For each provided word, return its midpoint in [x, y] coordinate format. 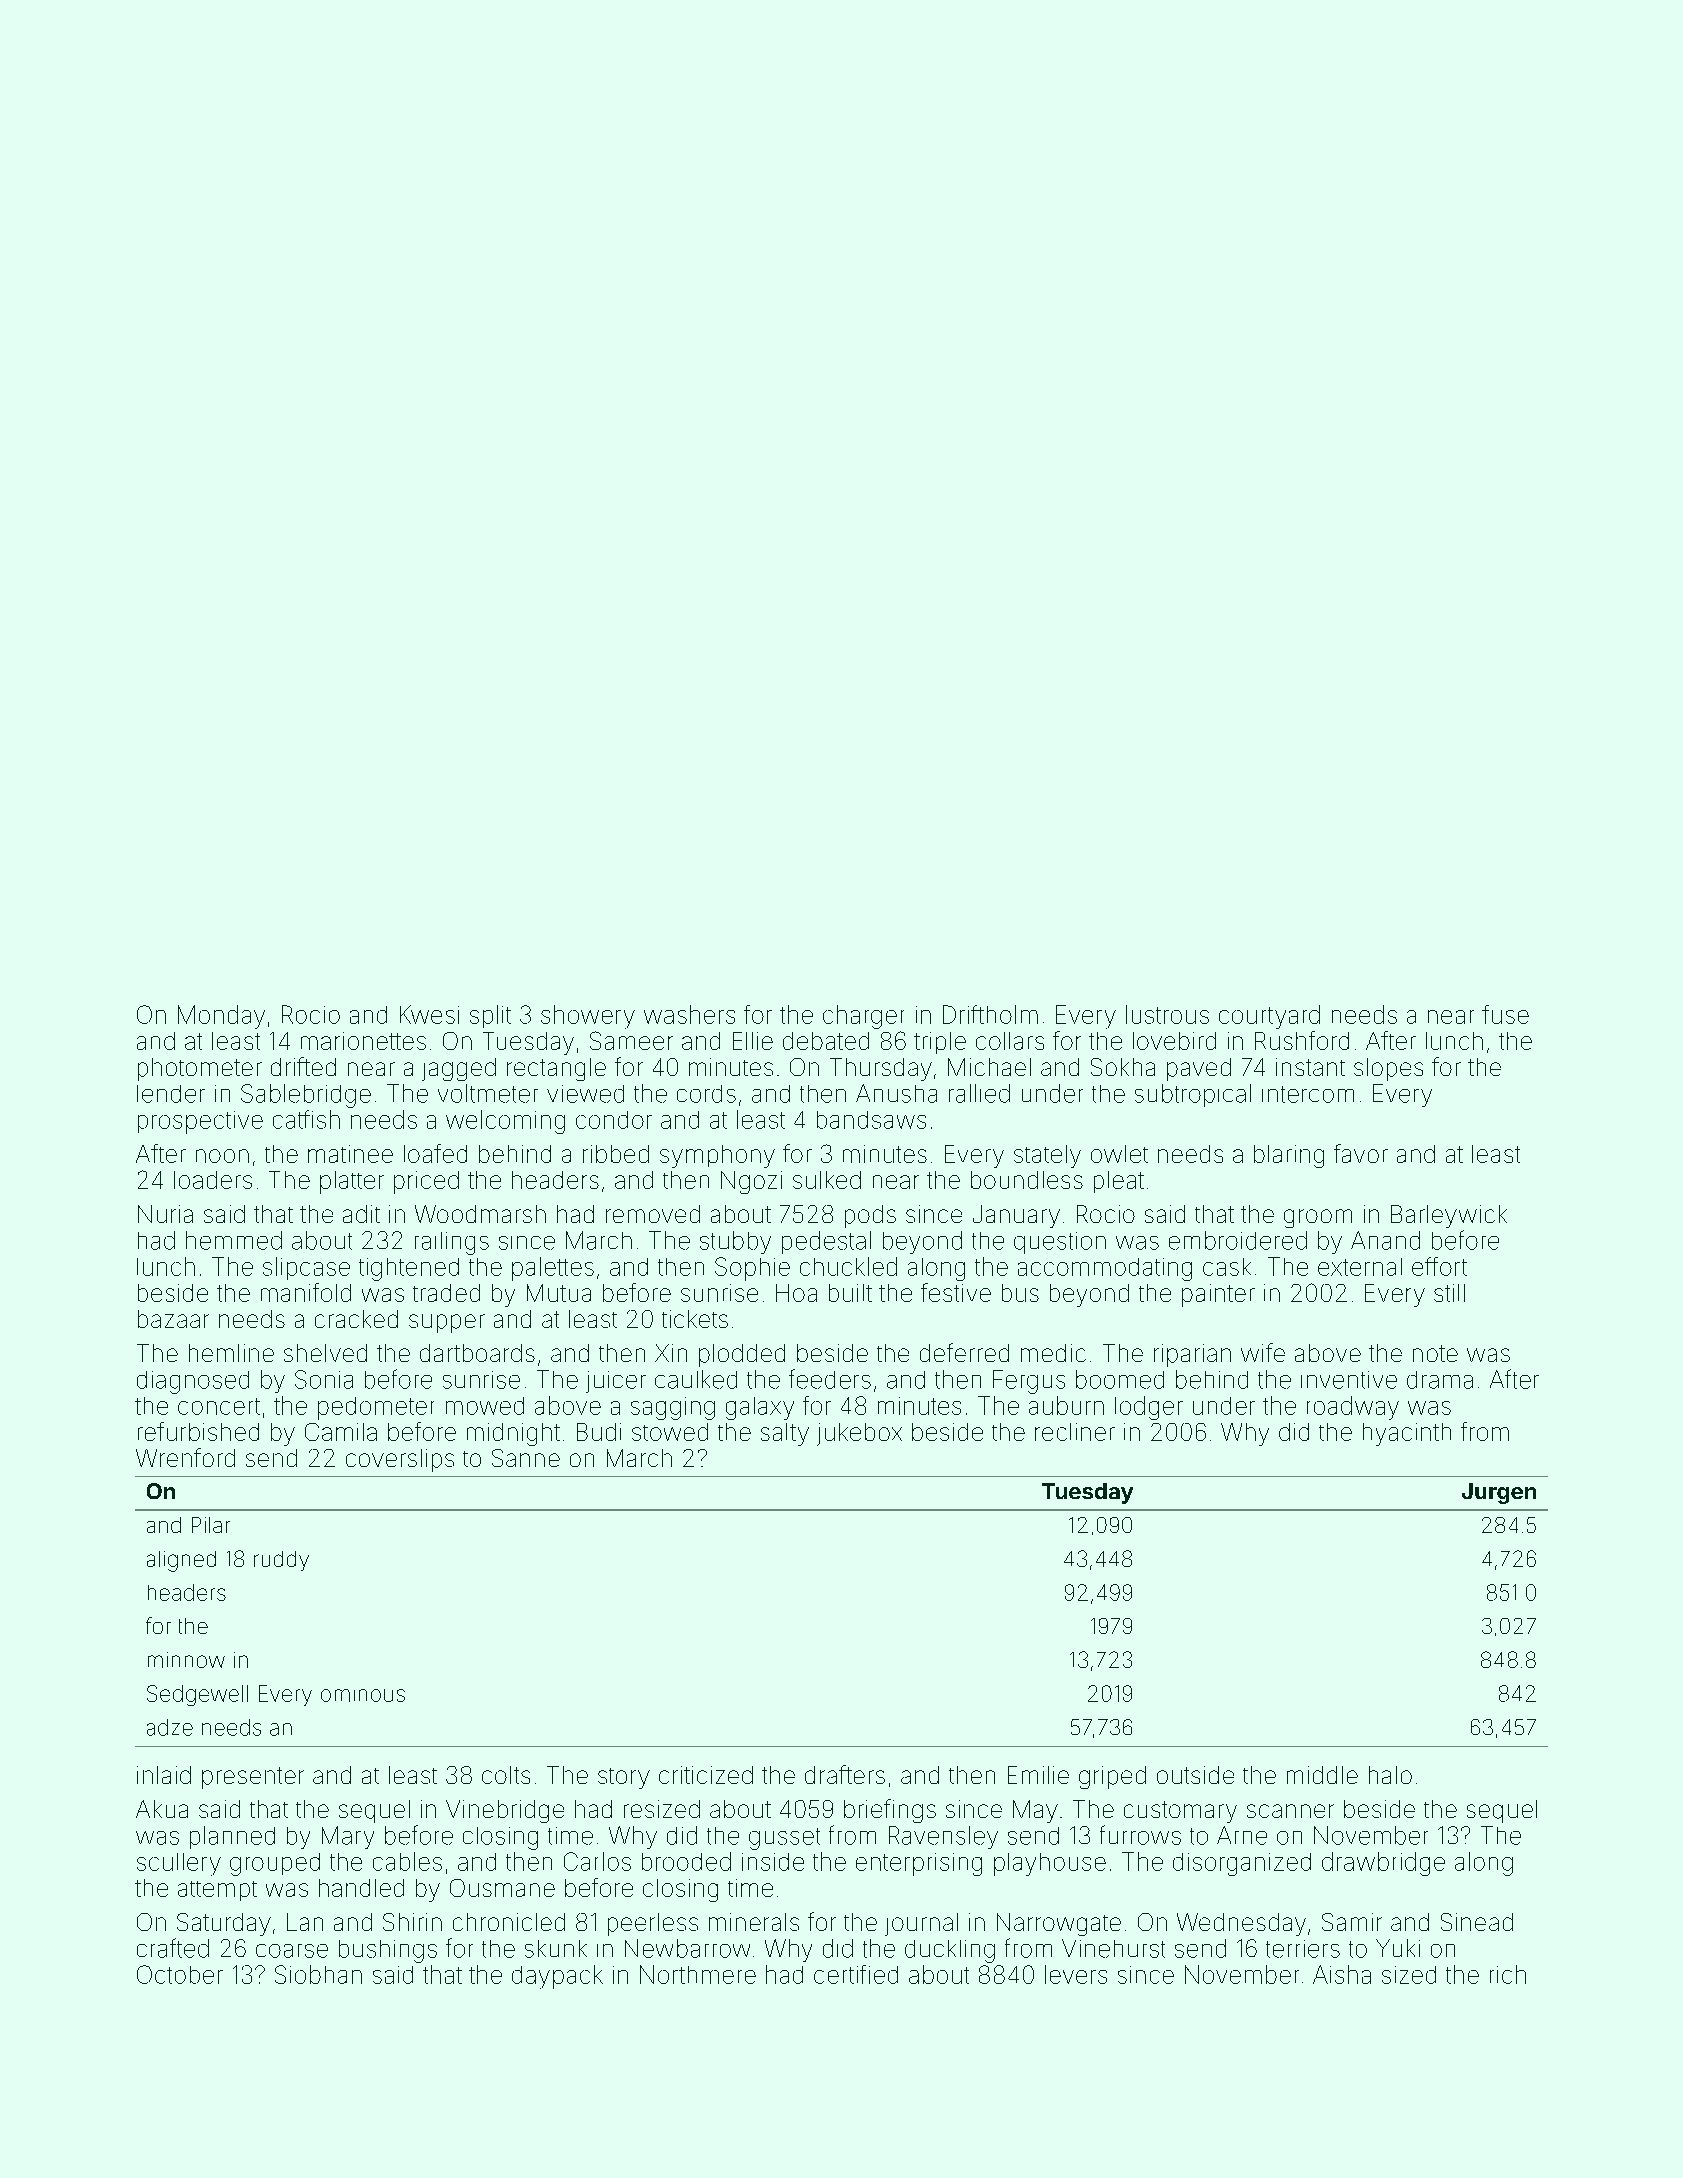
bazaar [173, 1319]
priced [426, 1182]
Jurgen [1499, 1493]
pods [870, 1216]
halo [1390, 1775]
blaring [1289, 1156]
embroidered [1238, 1240]
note [1435, 1353]
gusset [784, 1839]
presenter [253, 1778]
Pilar [211, 1525]
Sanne [526, 1458]
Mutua [559, 1293]
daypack [557, 1977]
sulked [827, 1180]
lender [171, 1094]
